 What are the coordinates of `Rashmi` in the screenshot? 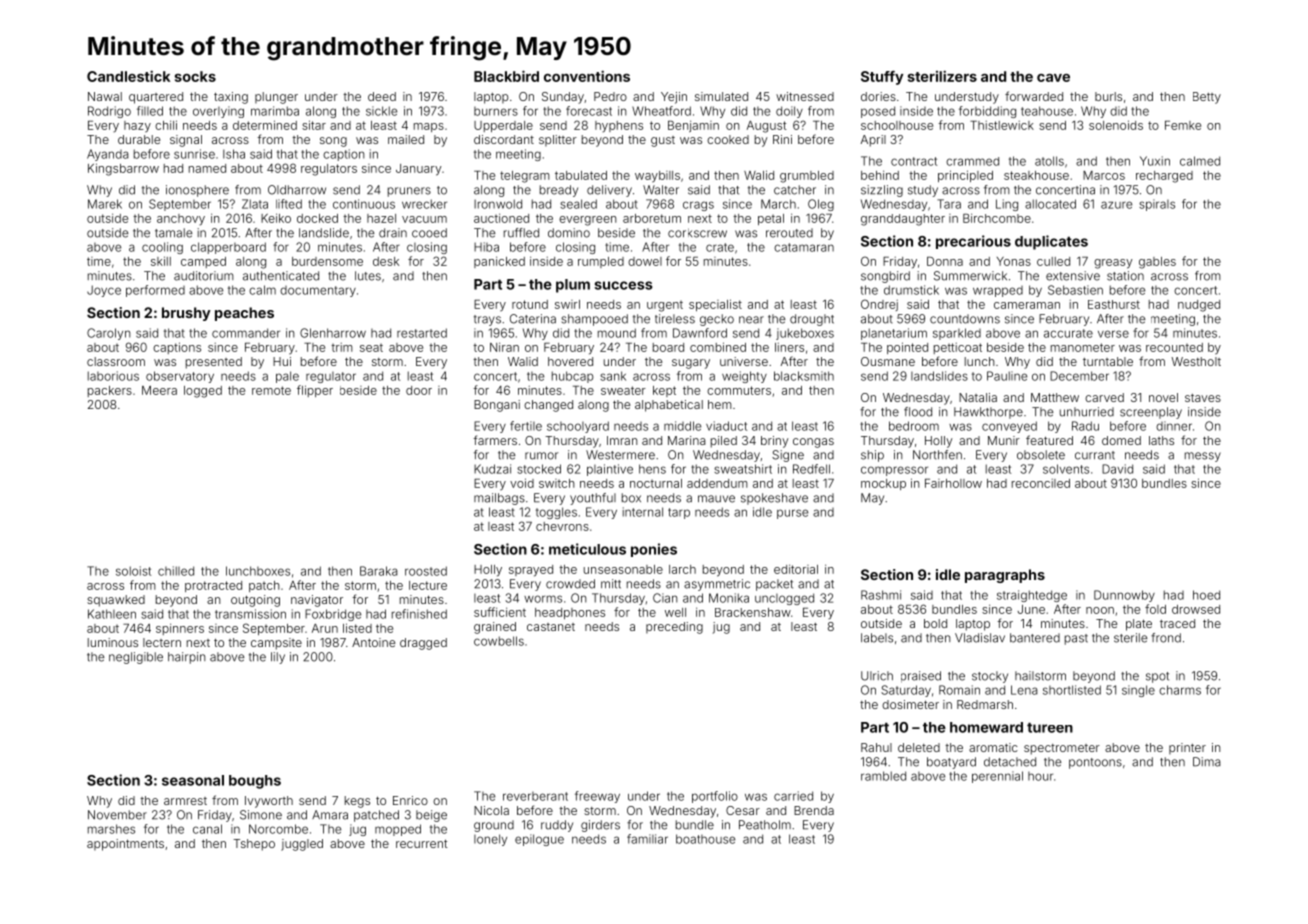 It's located at (881, 595).
